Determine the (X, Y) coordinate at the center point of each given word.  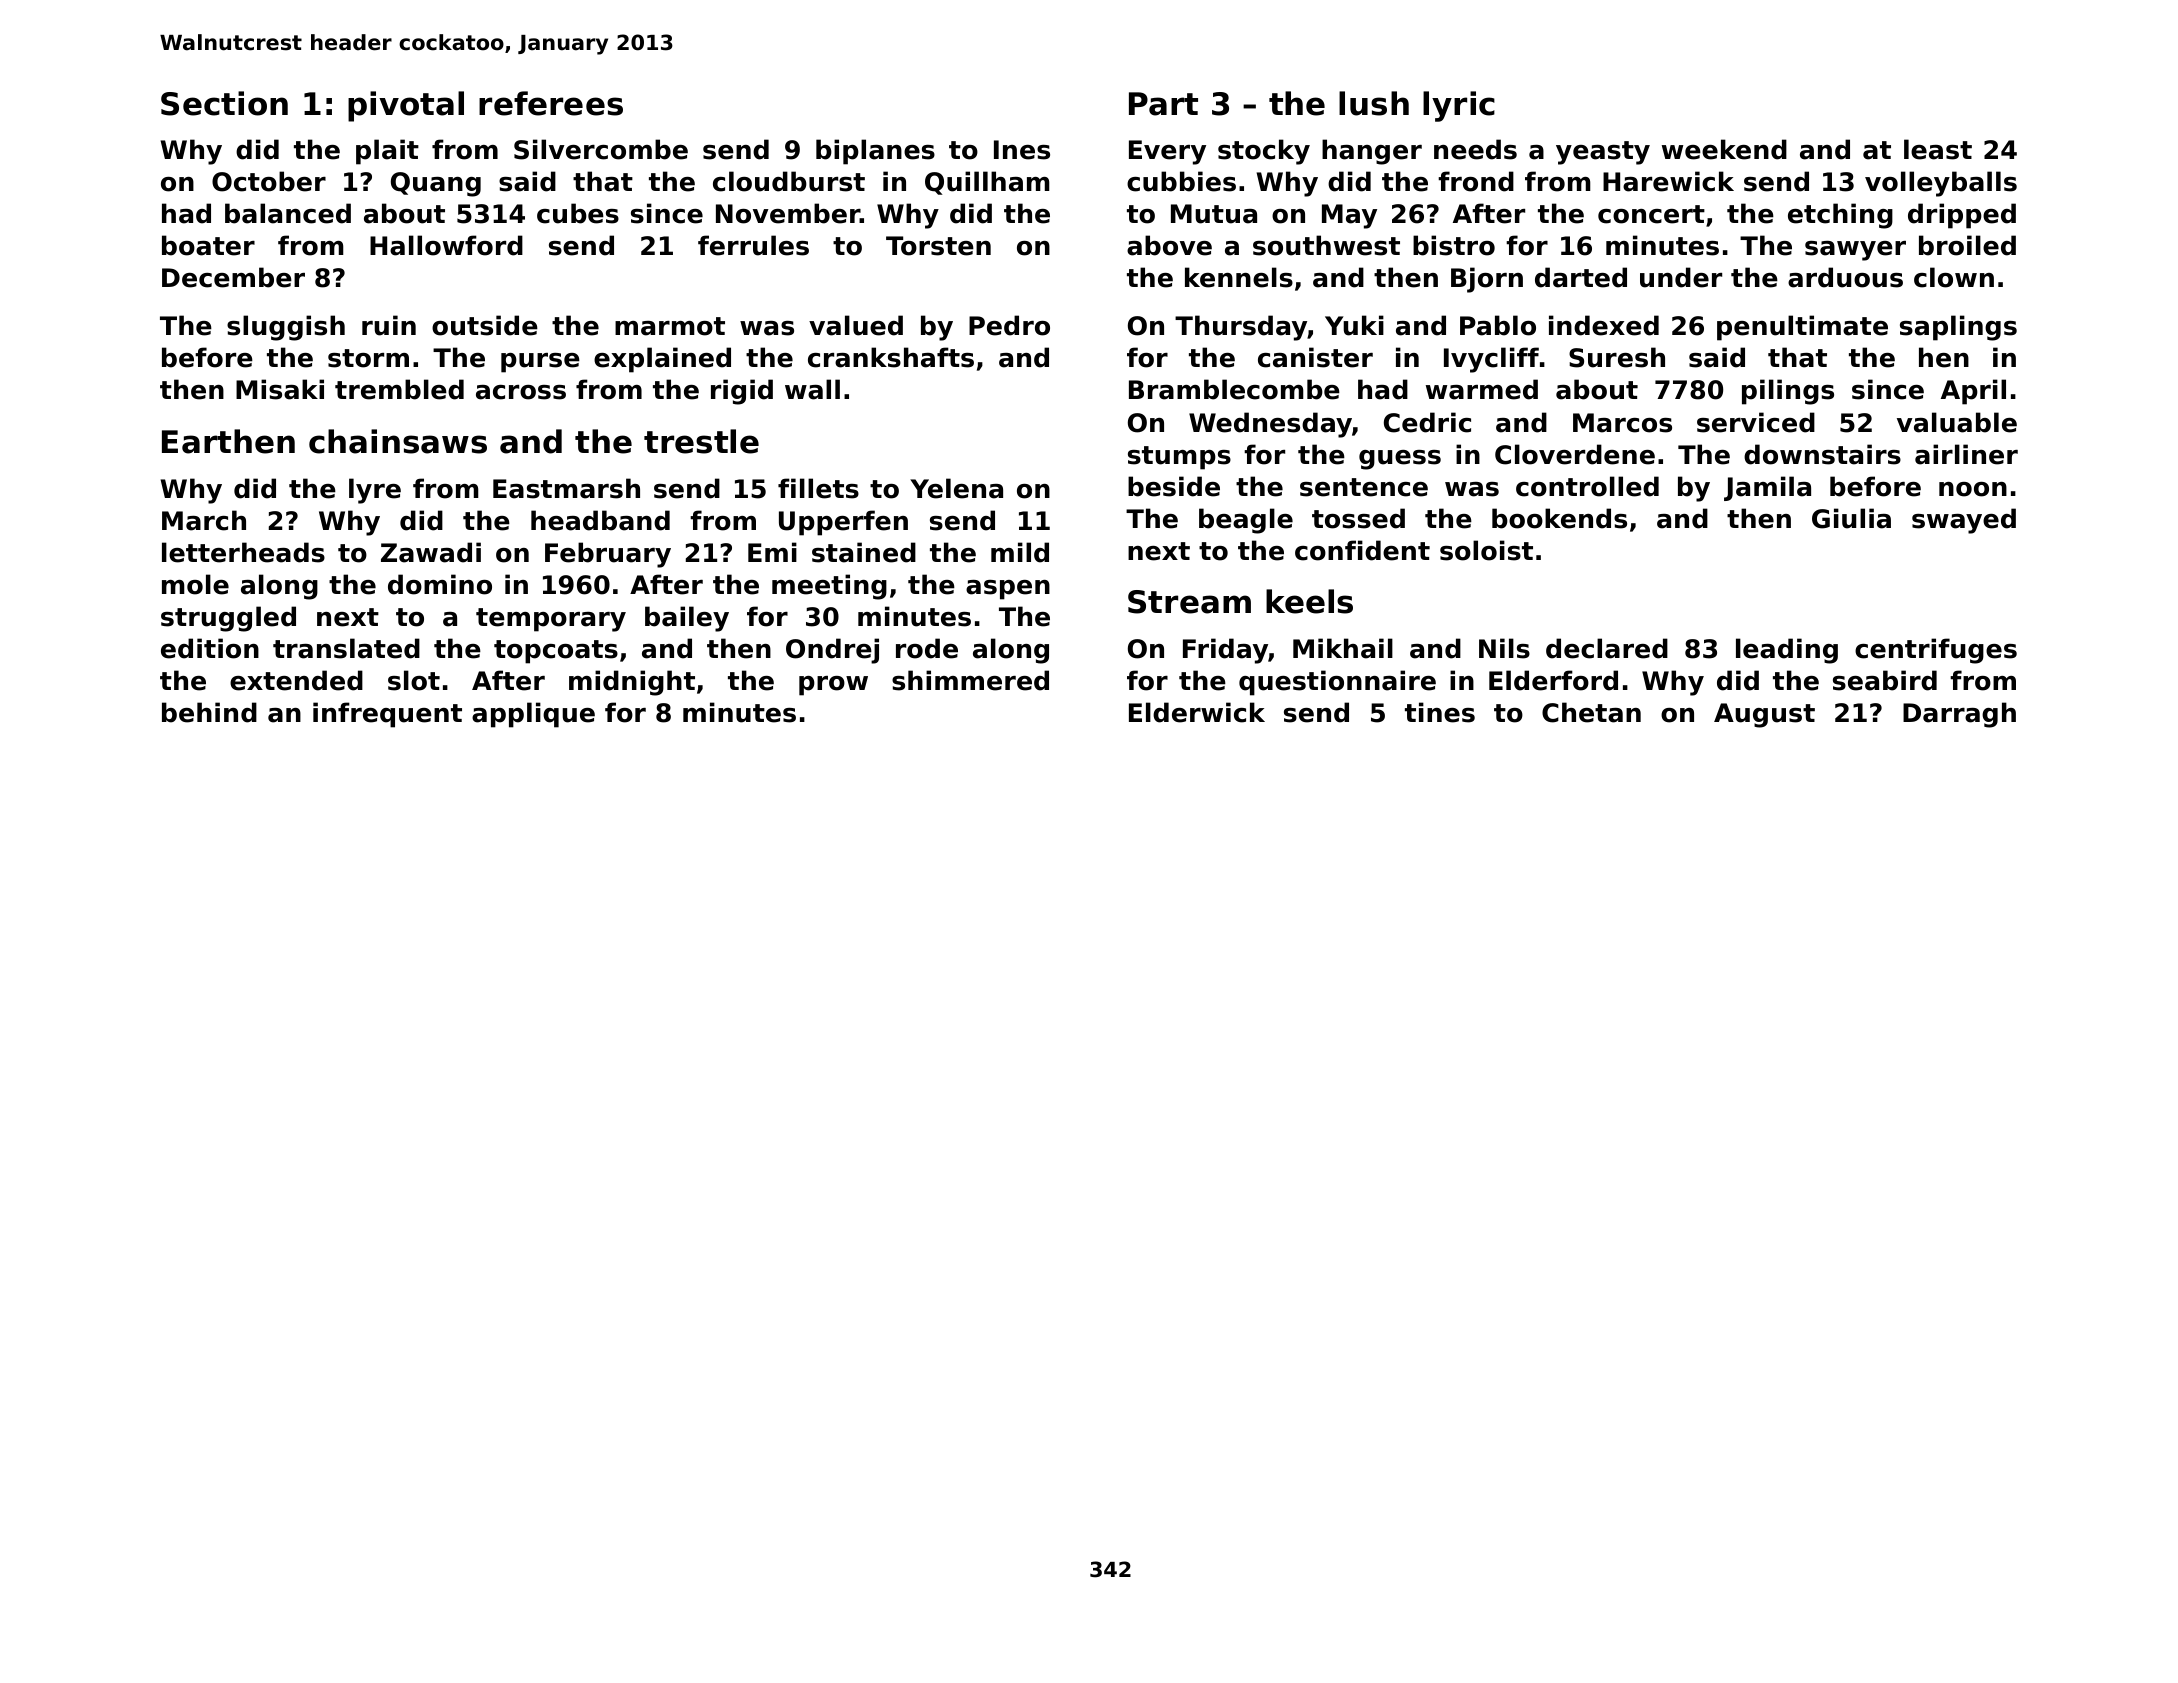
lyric (1459, 106)
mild (1020, 552)
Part (1163, 104)
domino (440, 584)
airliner (1966, 454)
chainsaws (398, 441)
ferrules (753, 245)
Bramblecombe (1234, 389)
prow (833, 686)
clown (1954, 277)
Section (224, 103)
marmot (670, 326)
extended (296, 680)
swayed (1964, 521)
